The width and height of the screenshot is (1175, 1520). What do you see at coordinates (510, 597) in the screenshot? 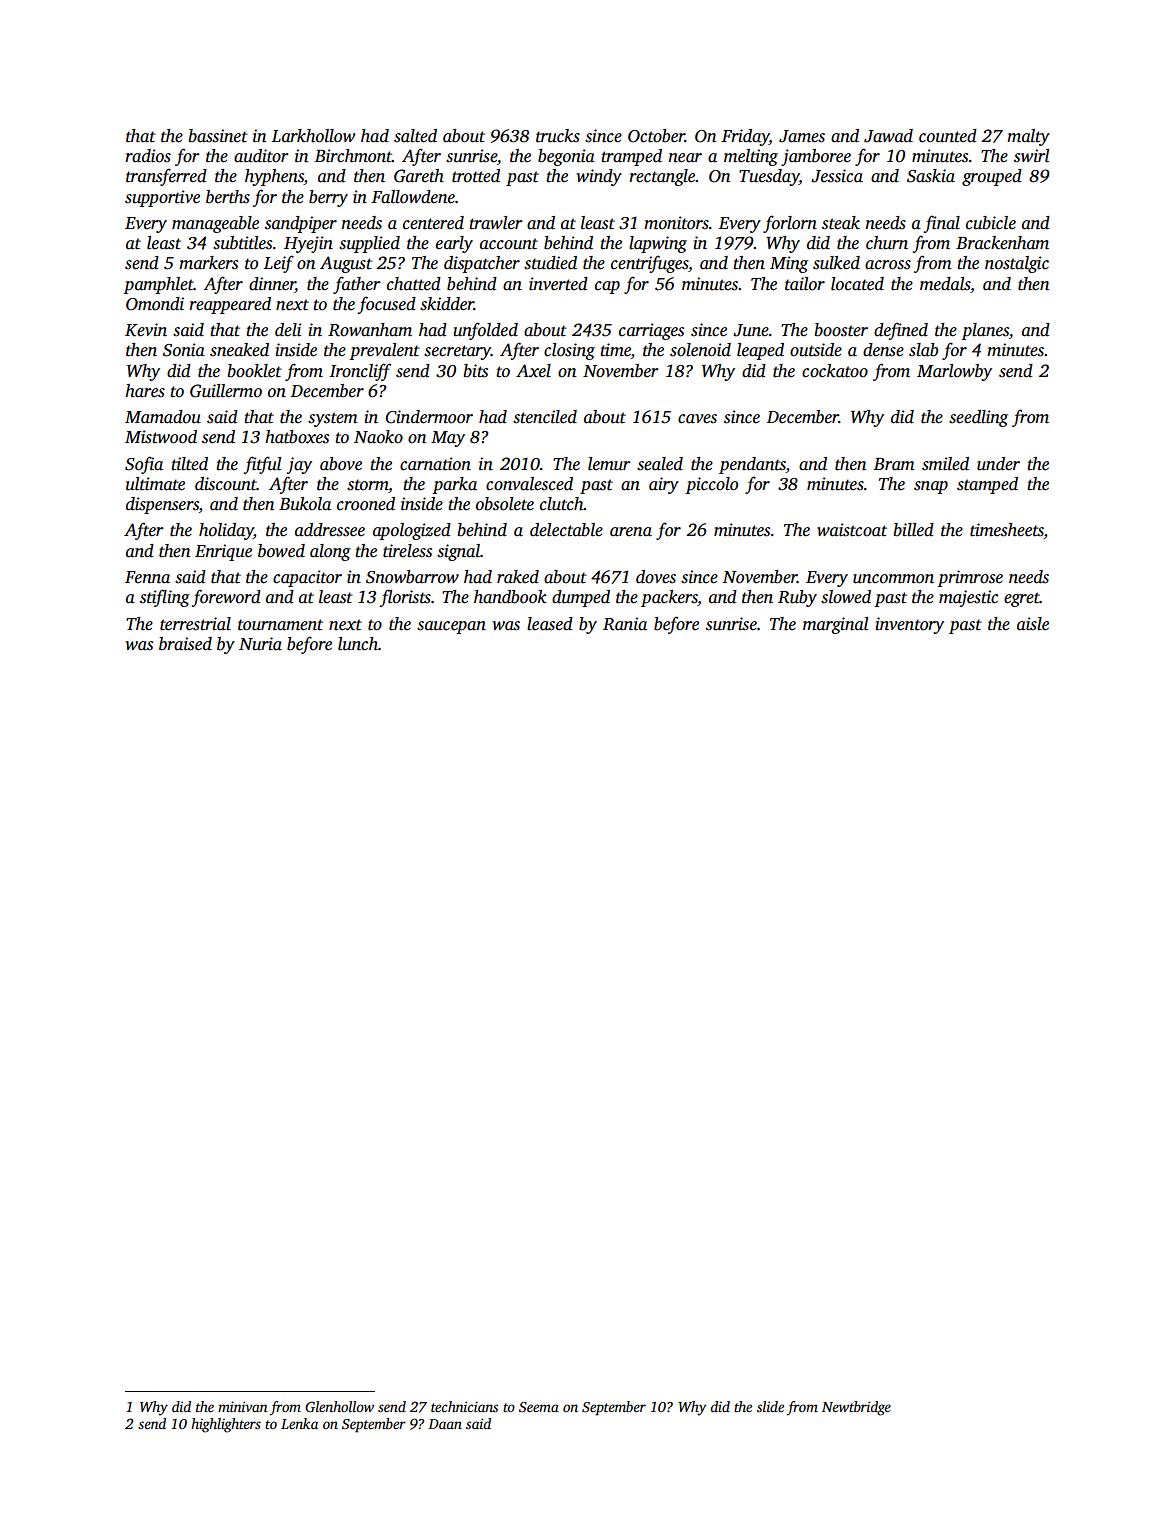
I see `handbook` at bounding box center [510, 597].
